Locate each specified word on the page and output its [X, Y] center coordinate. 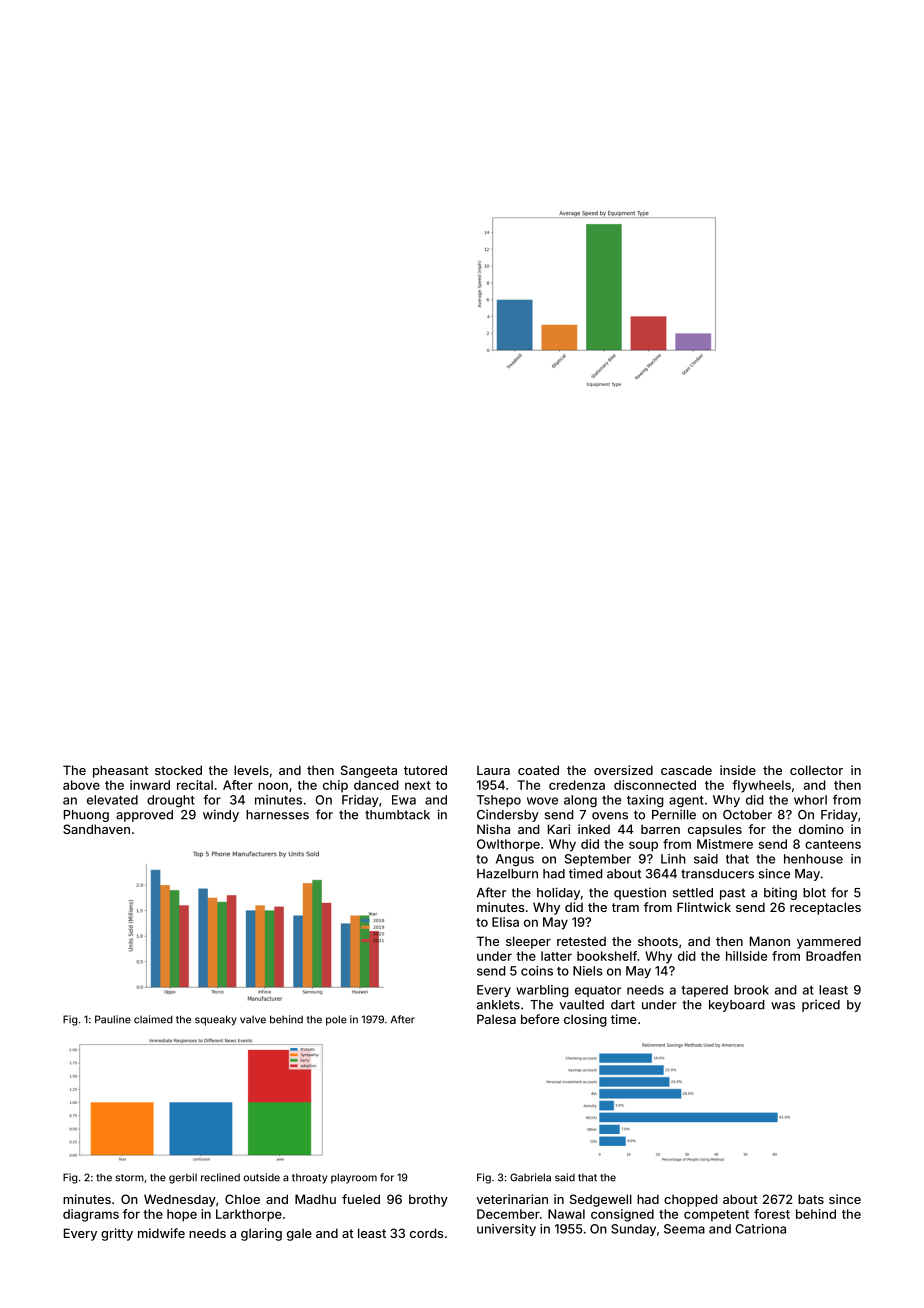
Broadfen [833, 956]
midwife [161, 1233]
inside [738, 770]
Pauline [113, 1019]
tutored [425, 770]
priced [821, 1005]
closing [585, 1020]
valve [253, 1019]
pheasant [121, 771]
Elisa [505, 922]
